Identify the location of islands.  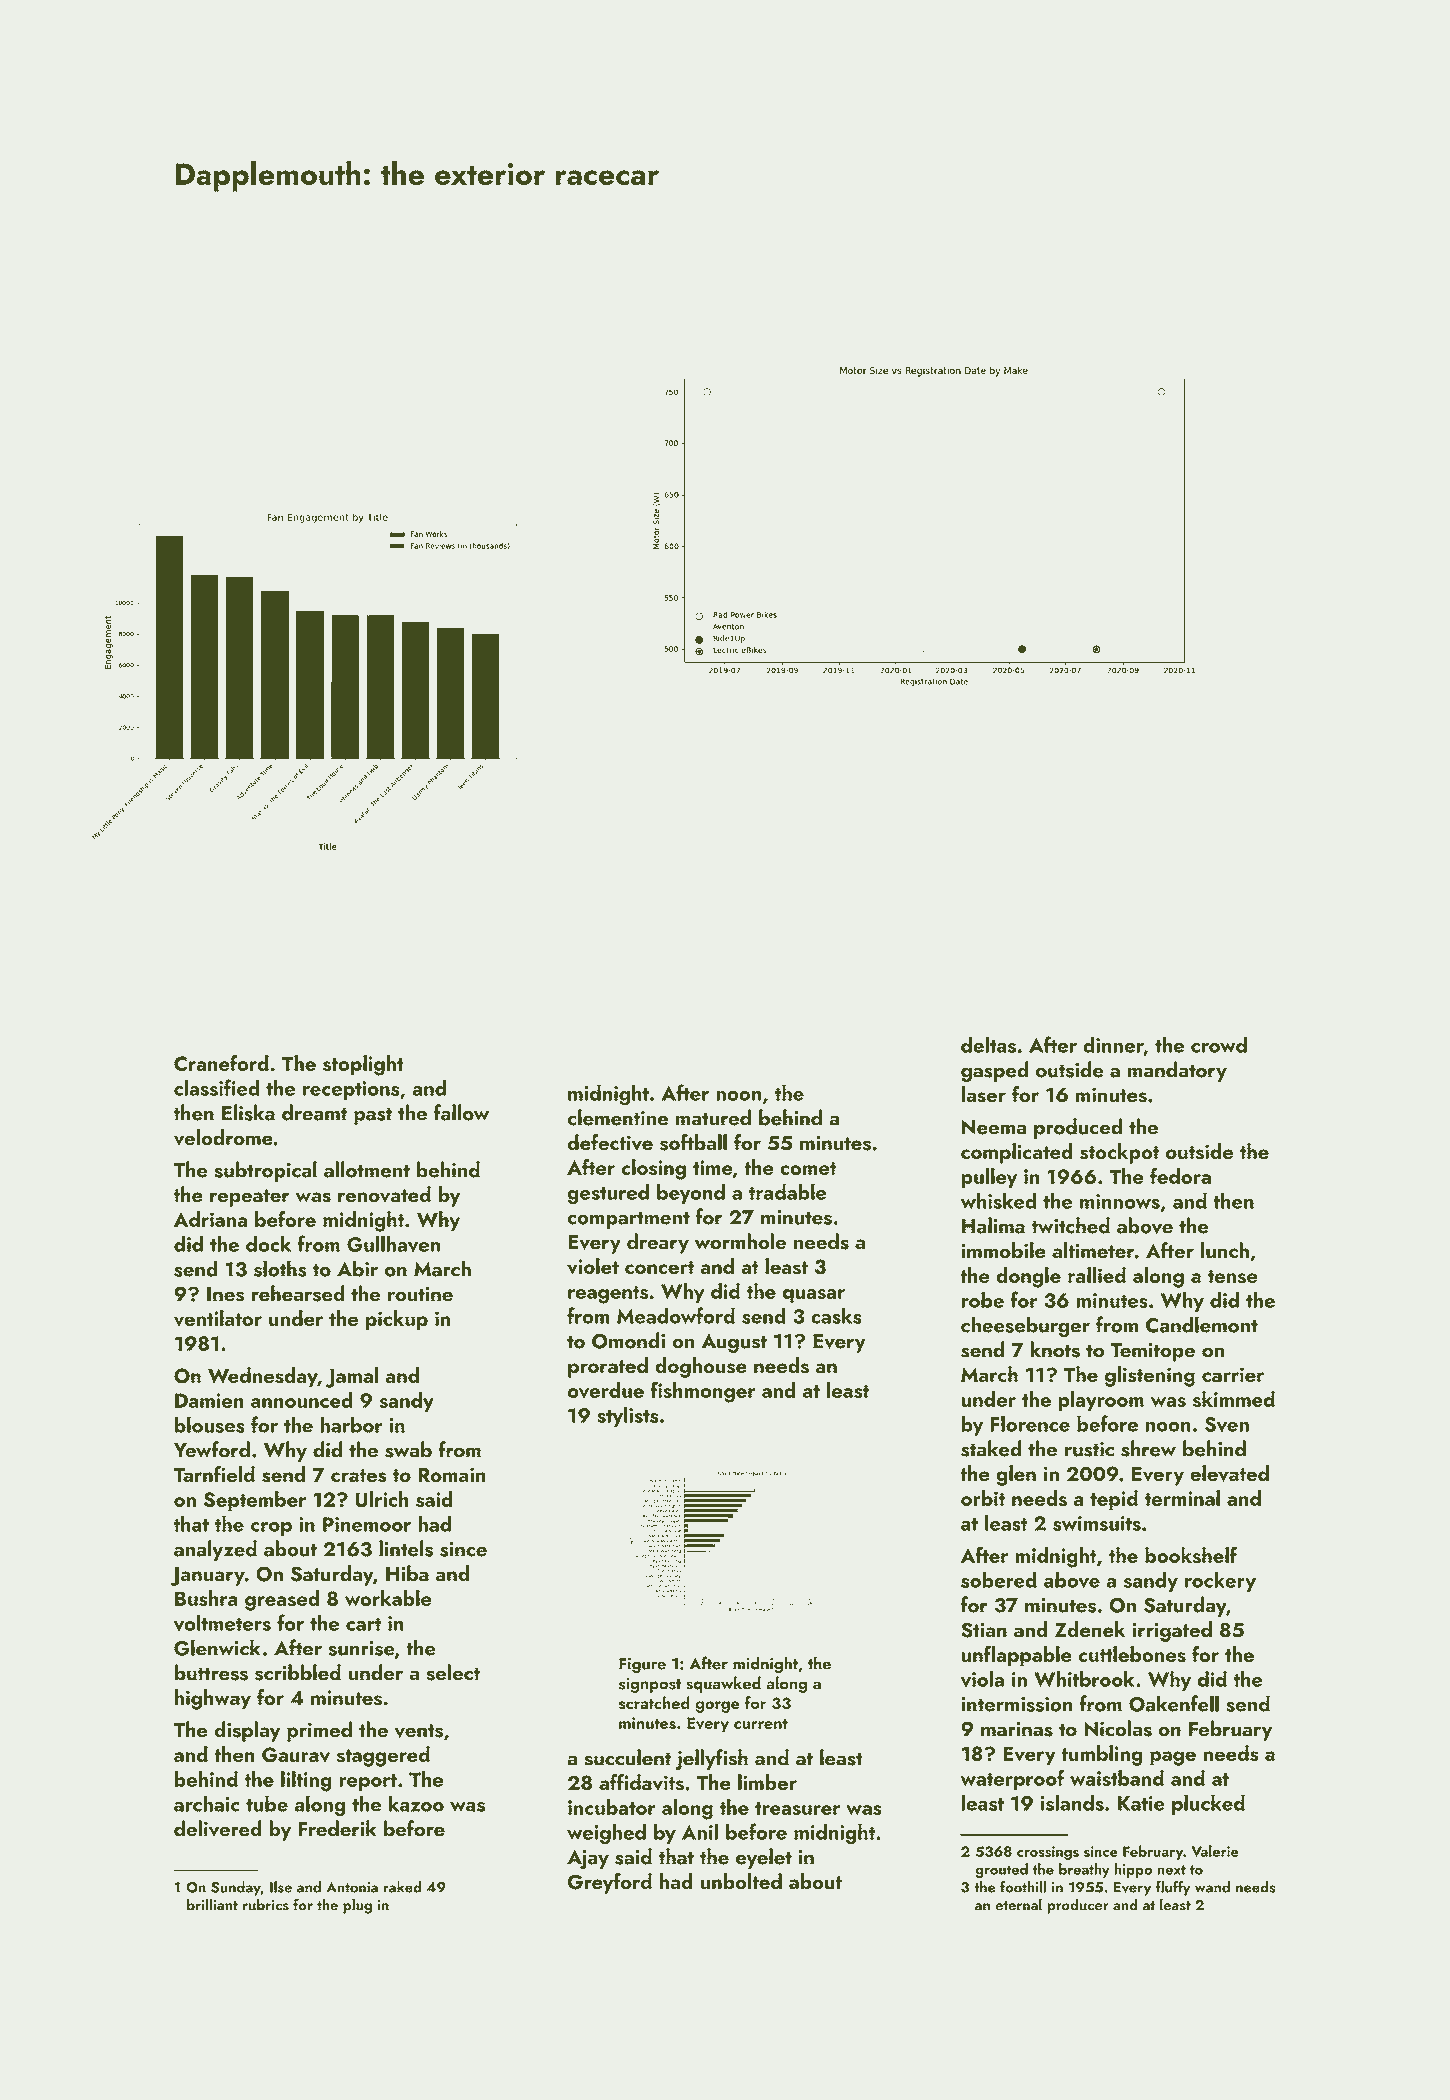
(1072, 1802).
